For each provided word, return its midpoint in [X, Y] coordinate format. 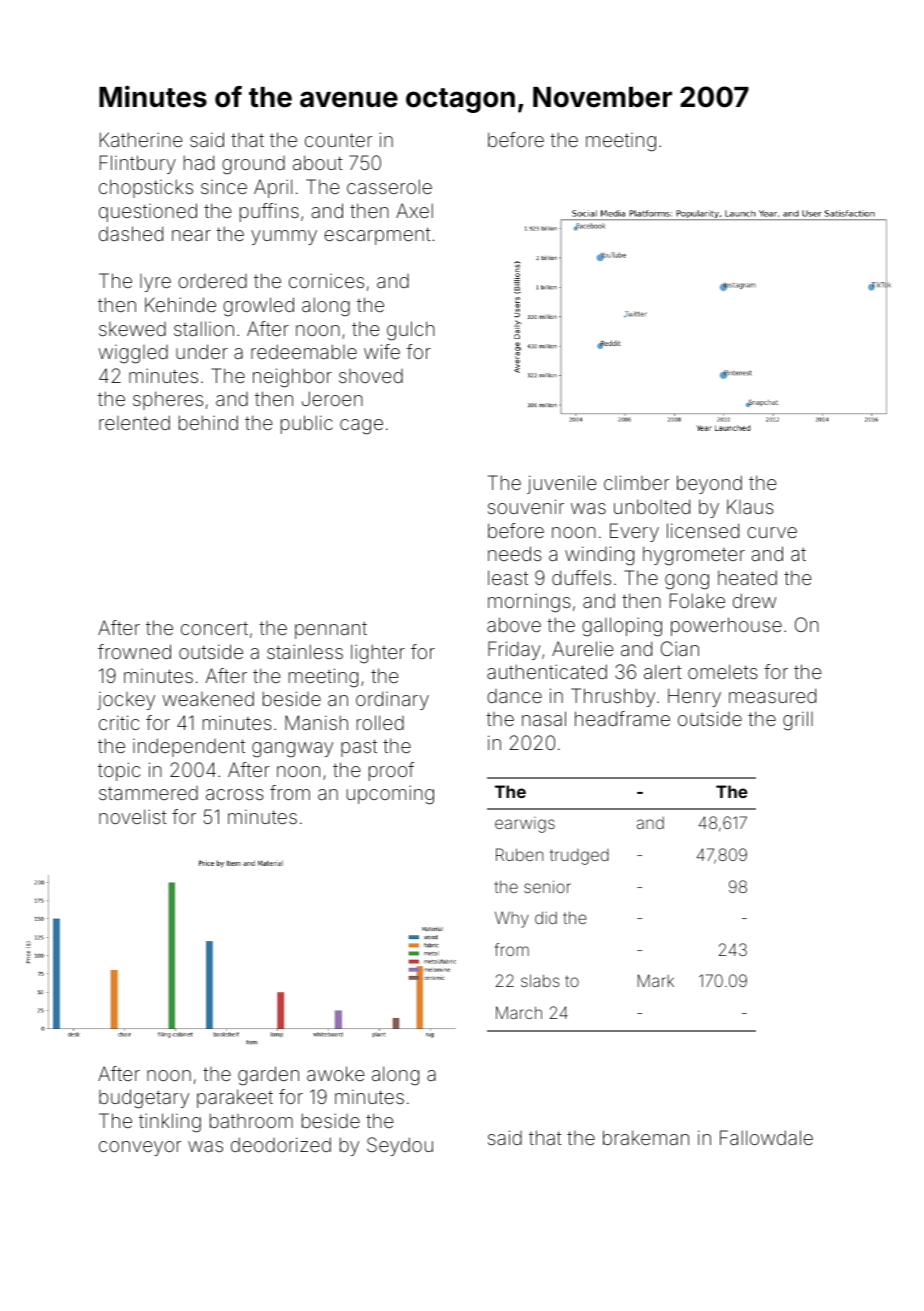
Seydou [400, 1146]
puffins [269, 212]
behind [208, 422]
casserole [389, 186]
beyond [709, 484]
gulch [411, 331]
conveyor [140, 1148]
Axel [414, 210]
